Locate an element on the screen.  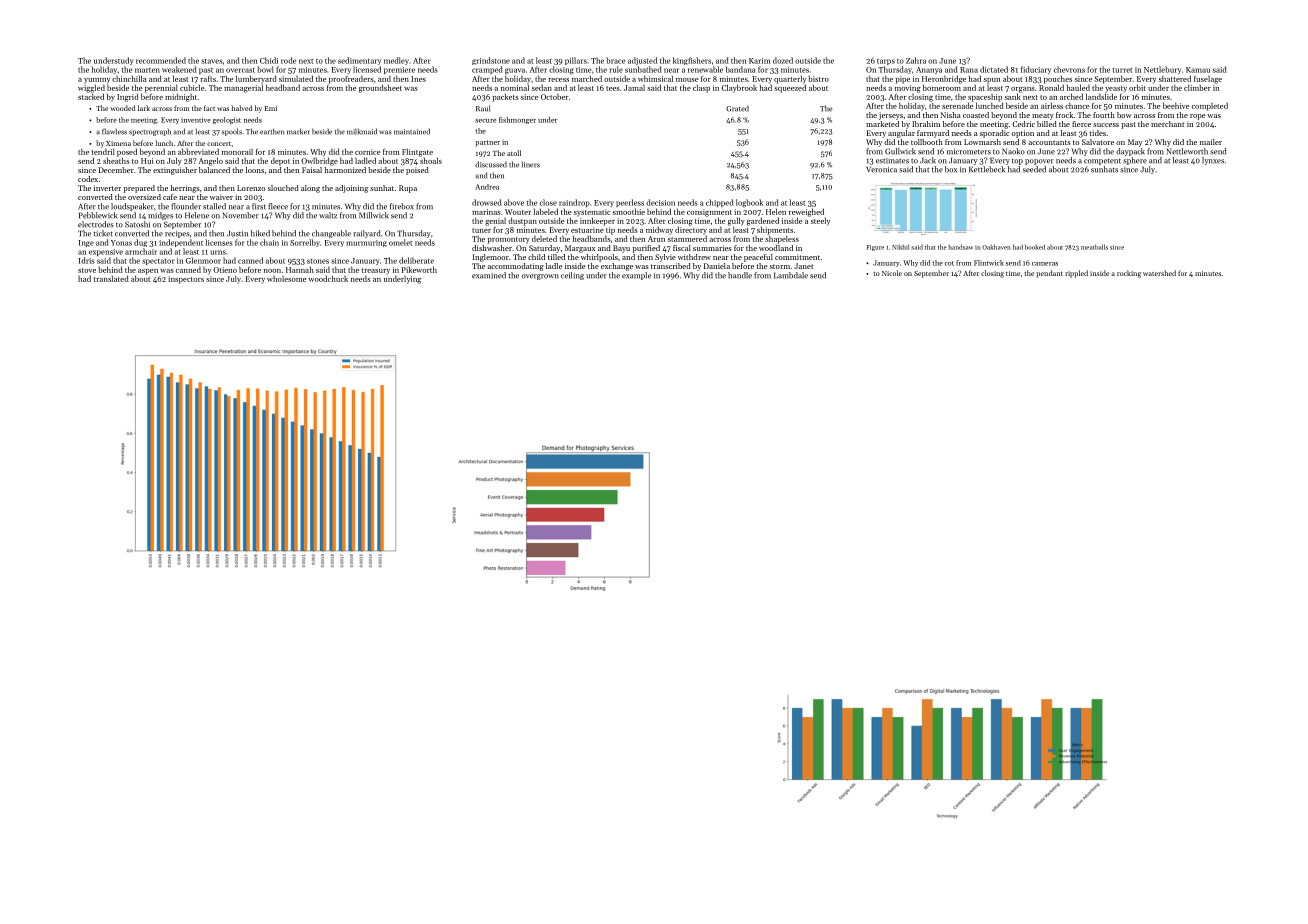
wholesome is located at coordinates (286, 278).
